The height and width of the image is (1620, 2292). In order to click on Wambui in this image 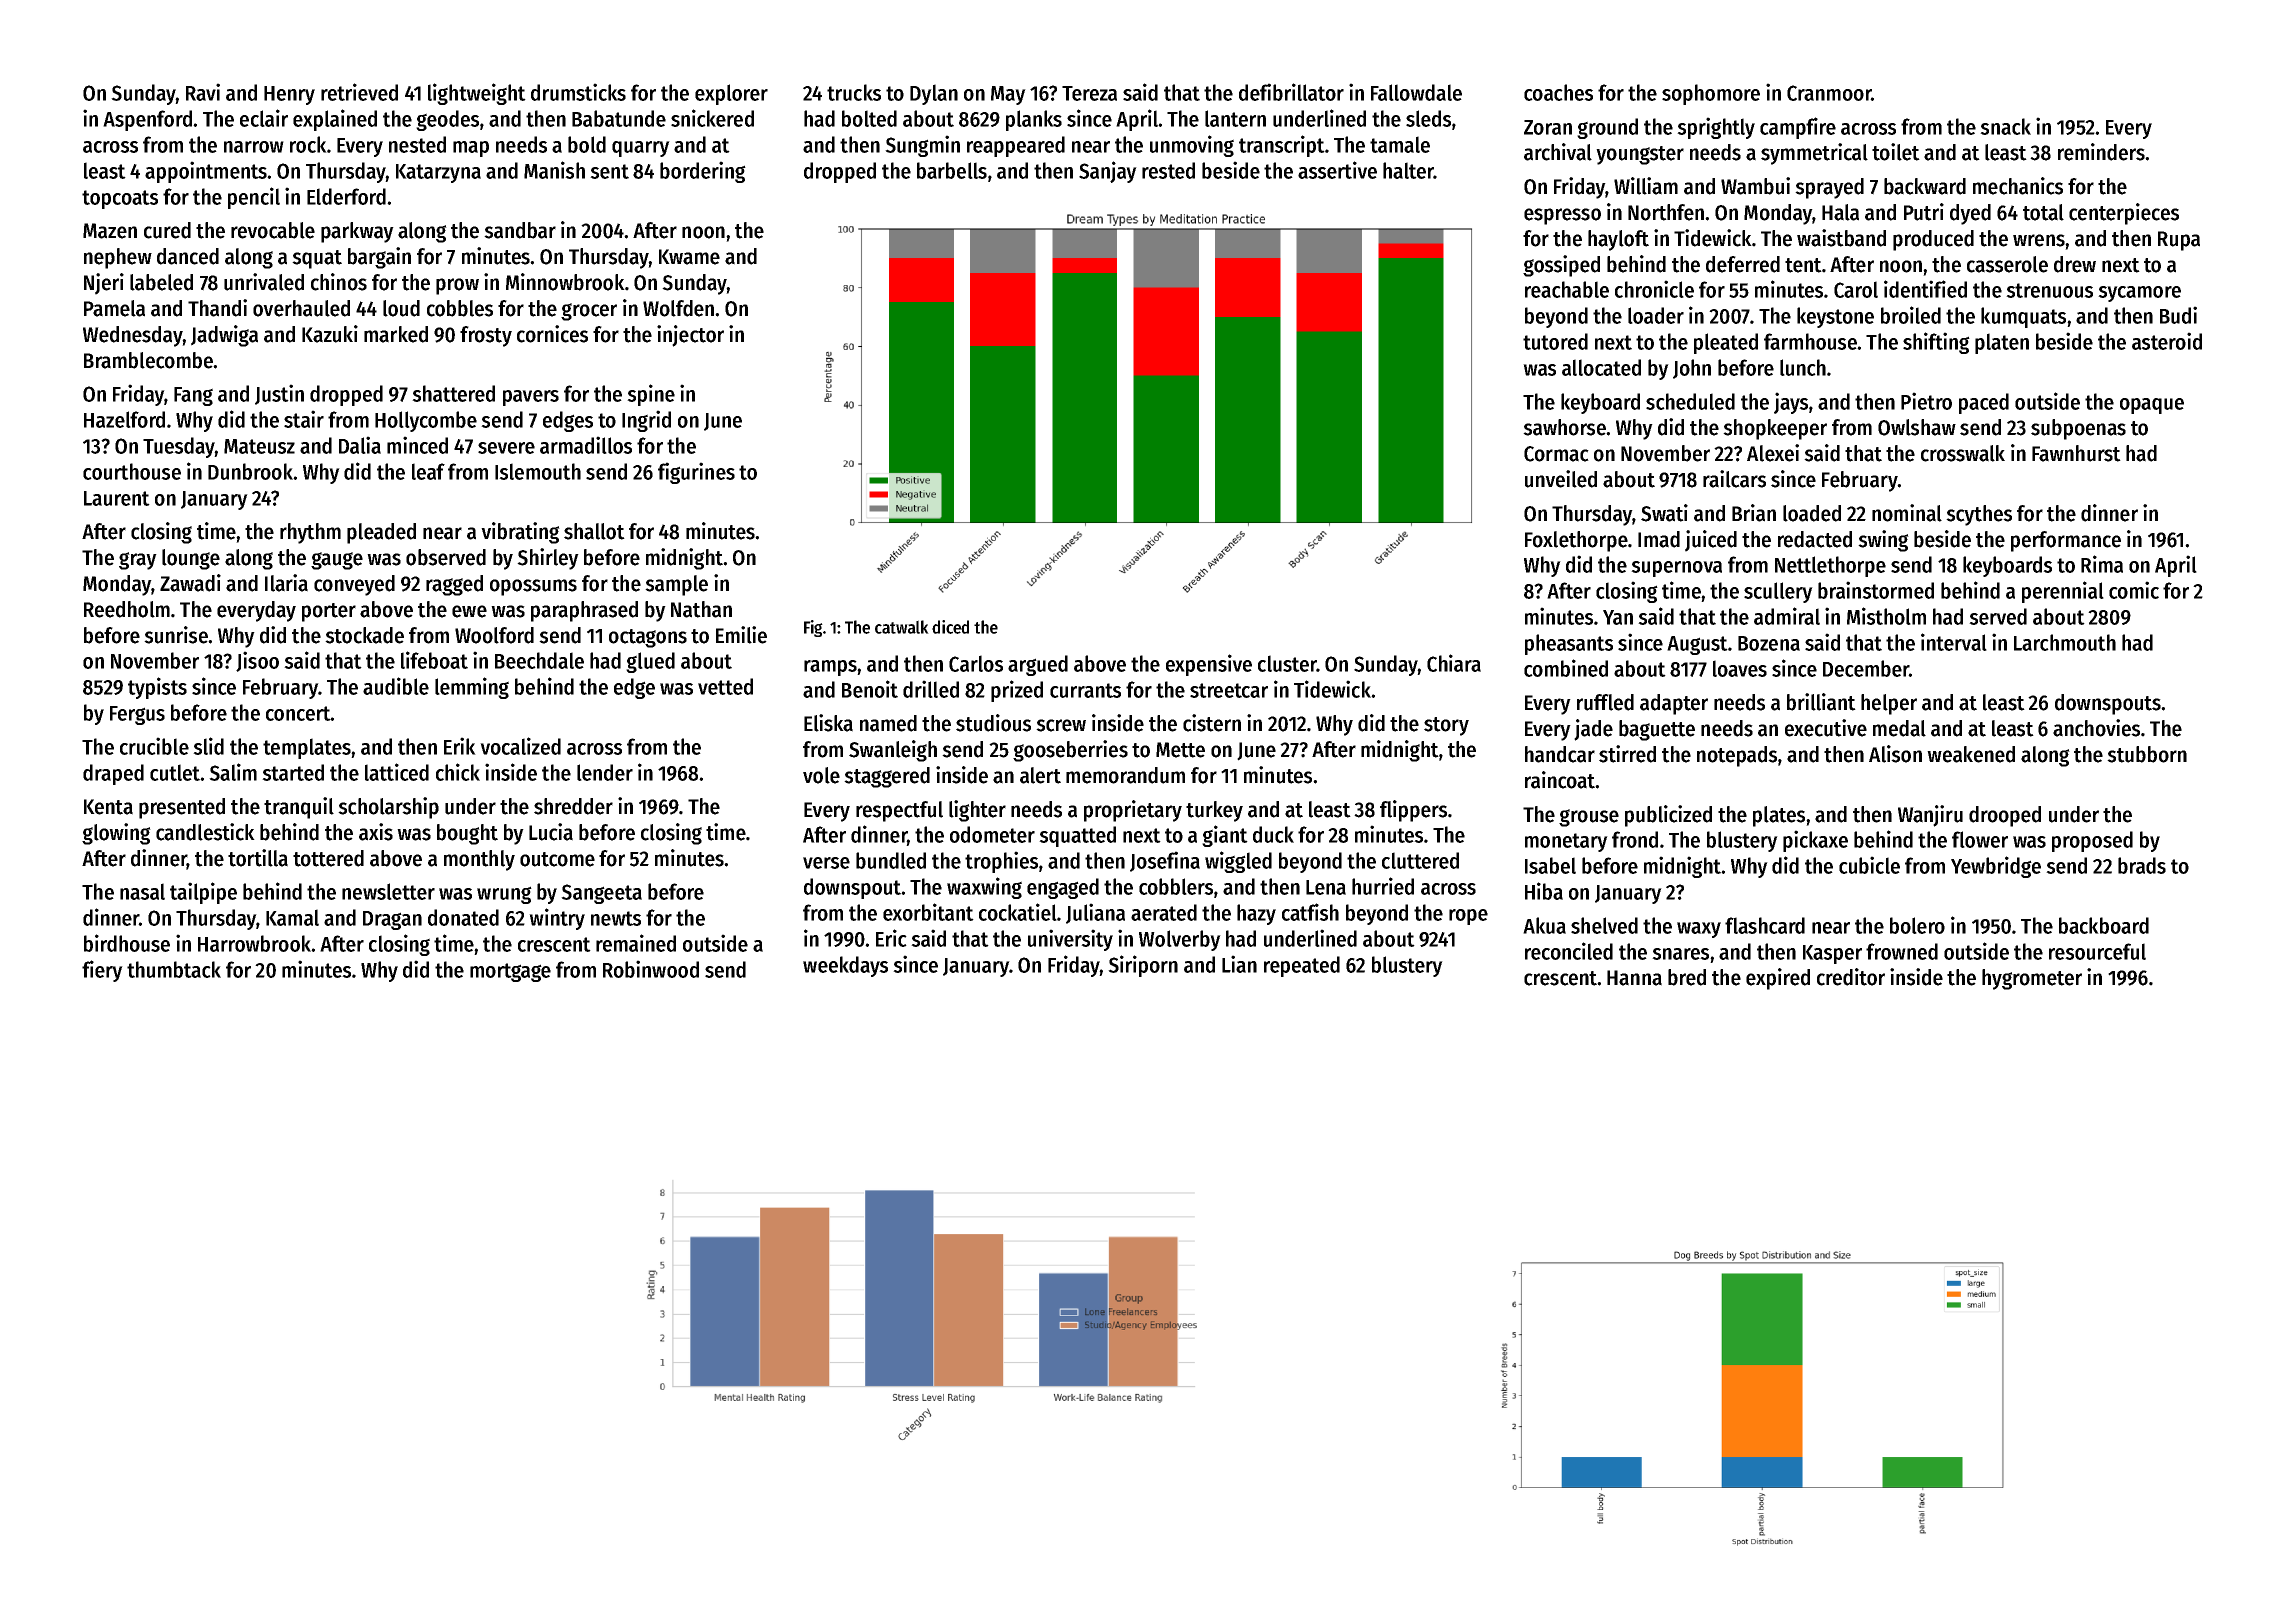, I will do `click(1755, 186)`.
